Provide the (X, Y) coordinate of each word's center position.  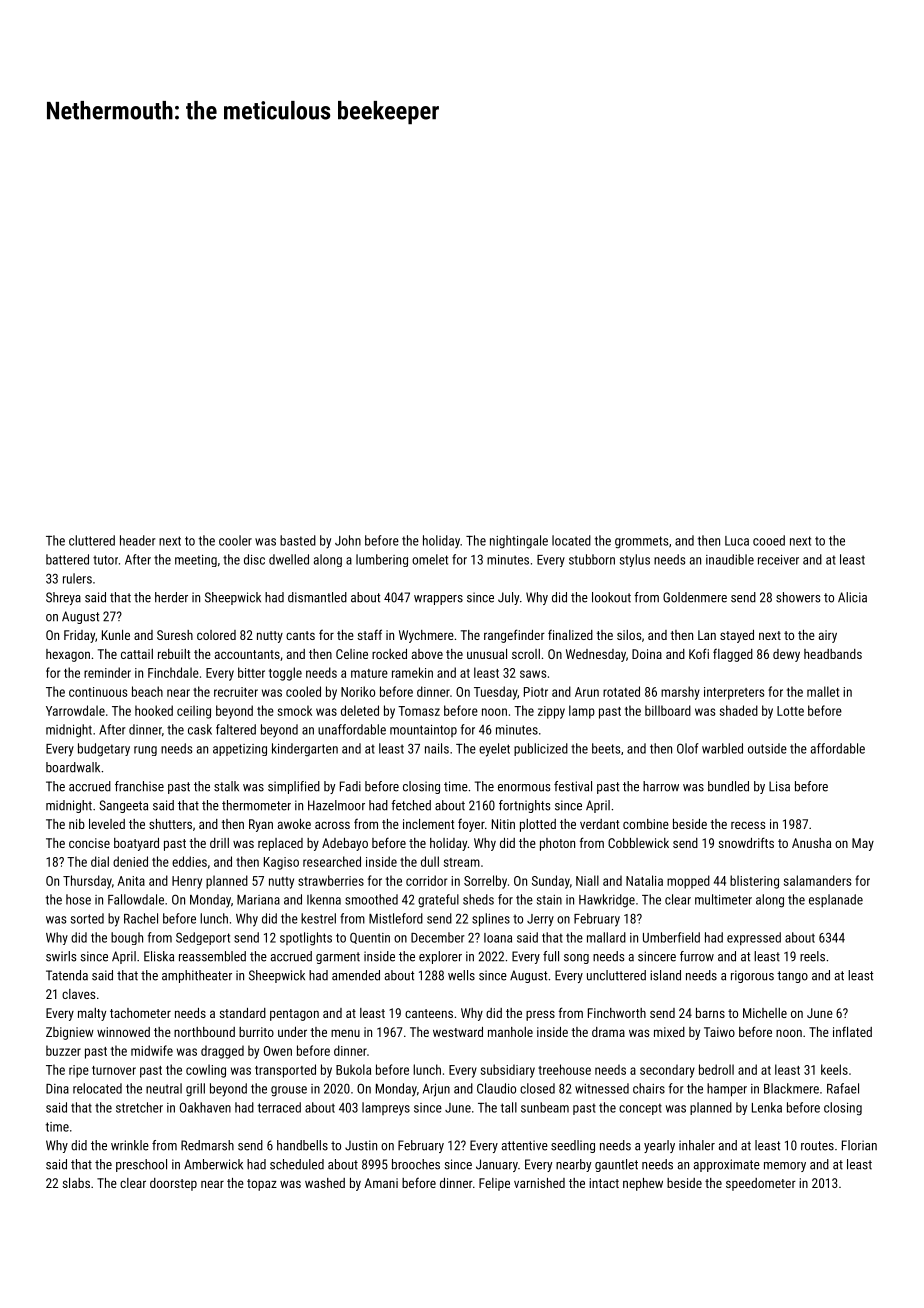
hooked (154, 710)
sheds (478, 899)
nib (77, 824)
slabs (76, 1183)
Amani (381, 1183)
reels (812, 956)
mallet (823, 691)
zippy (551, 712)
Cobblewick (638, 843)
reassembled (212, 956)
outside (767, 748)
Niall (587, 880)
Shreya (63, 598)
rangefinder (514, 636)
